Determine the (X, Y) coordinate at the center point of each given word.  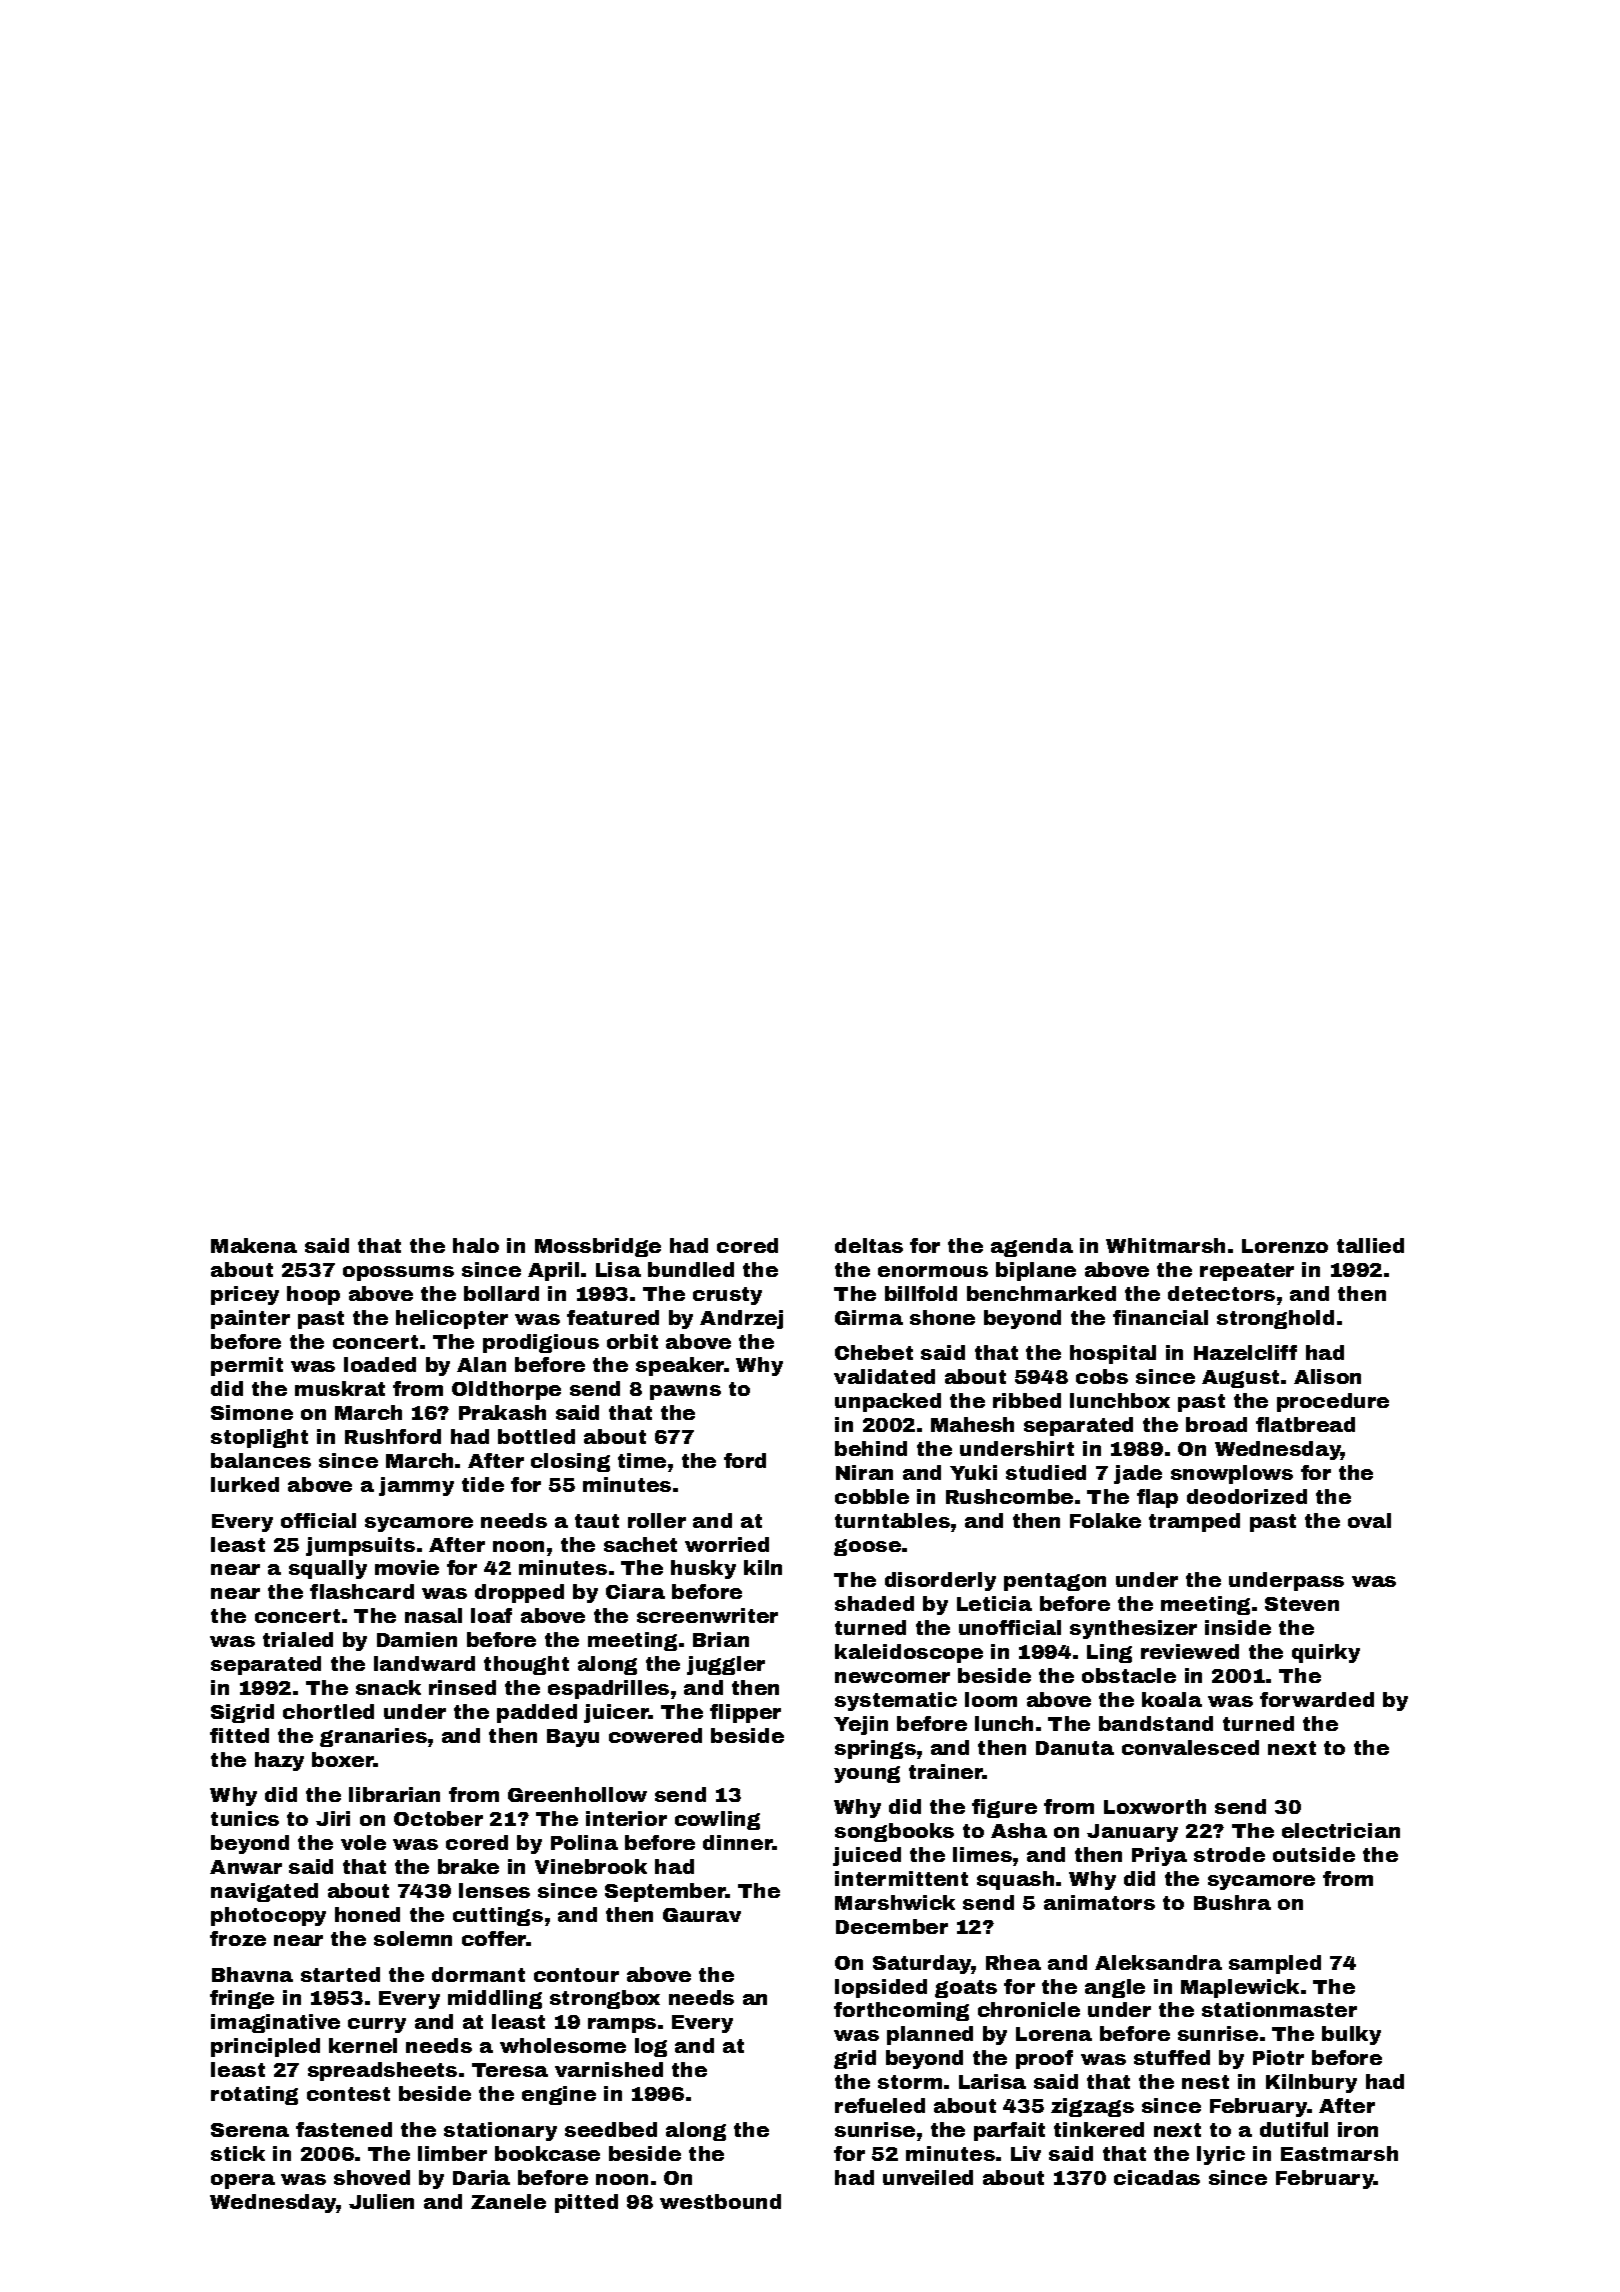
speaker (680, 1366)
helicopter (452, 1319)
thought (526, 1665)
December (892, 1926)
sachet (640, 1544)
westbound (720, 2201)
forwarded (1317, 1699)
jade (1138, 1474)
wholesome (563, 2045)
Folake (1105, 1520)
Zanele (508, 2201)
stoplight (259, 1438)
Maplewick (1240, 1988)
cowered (655, 1735)
